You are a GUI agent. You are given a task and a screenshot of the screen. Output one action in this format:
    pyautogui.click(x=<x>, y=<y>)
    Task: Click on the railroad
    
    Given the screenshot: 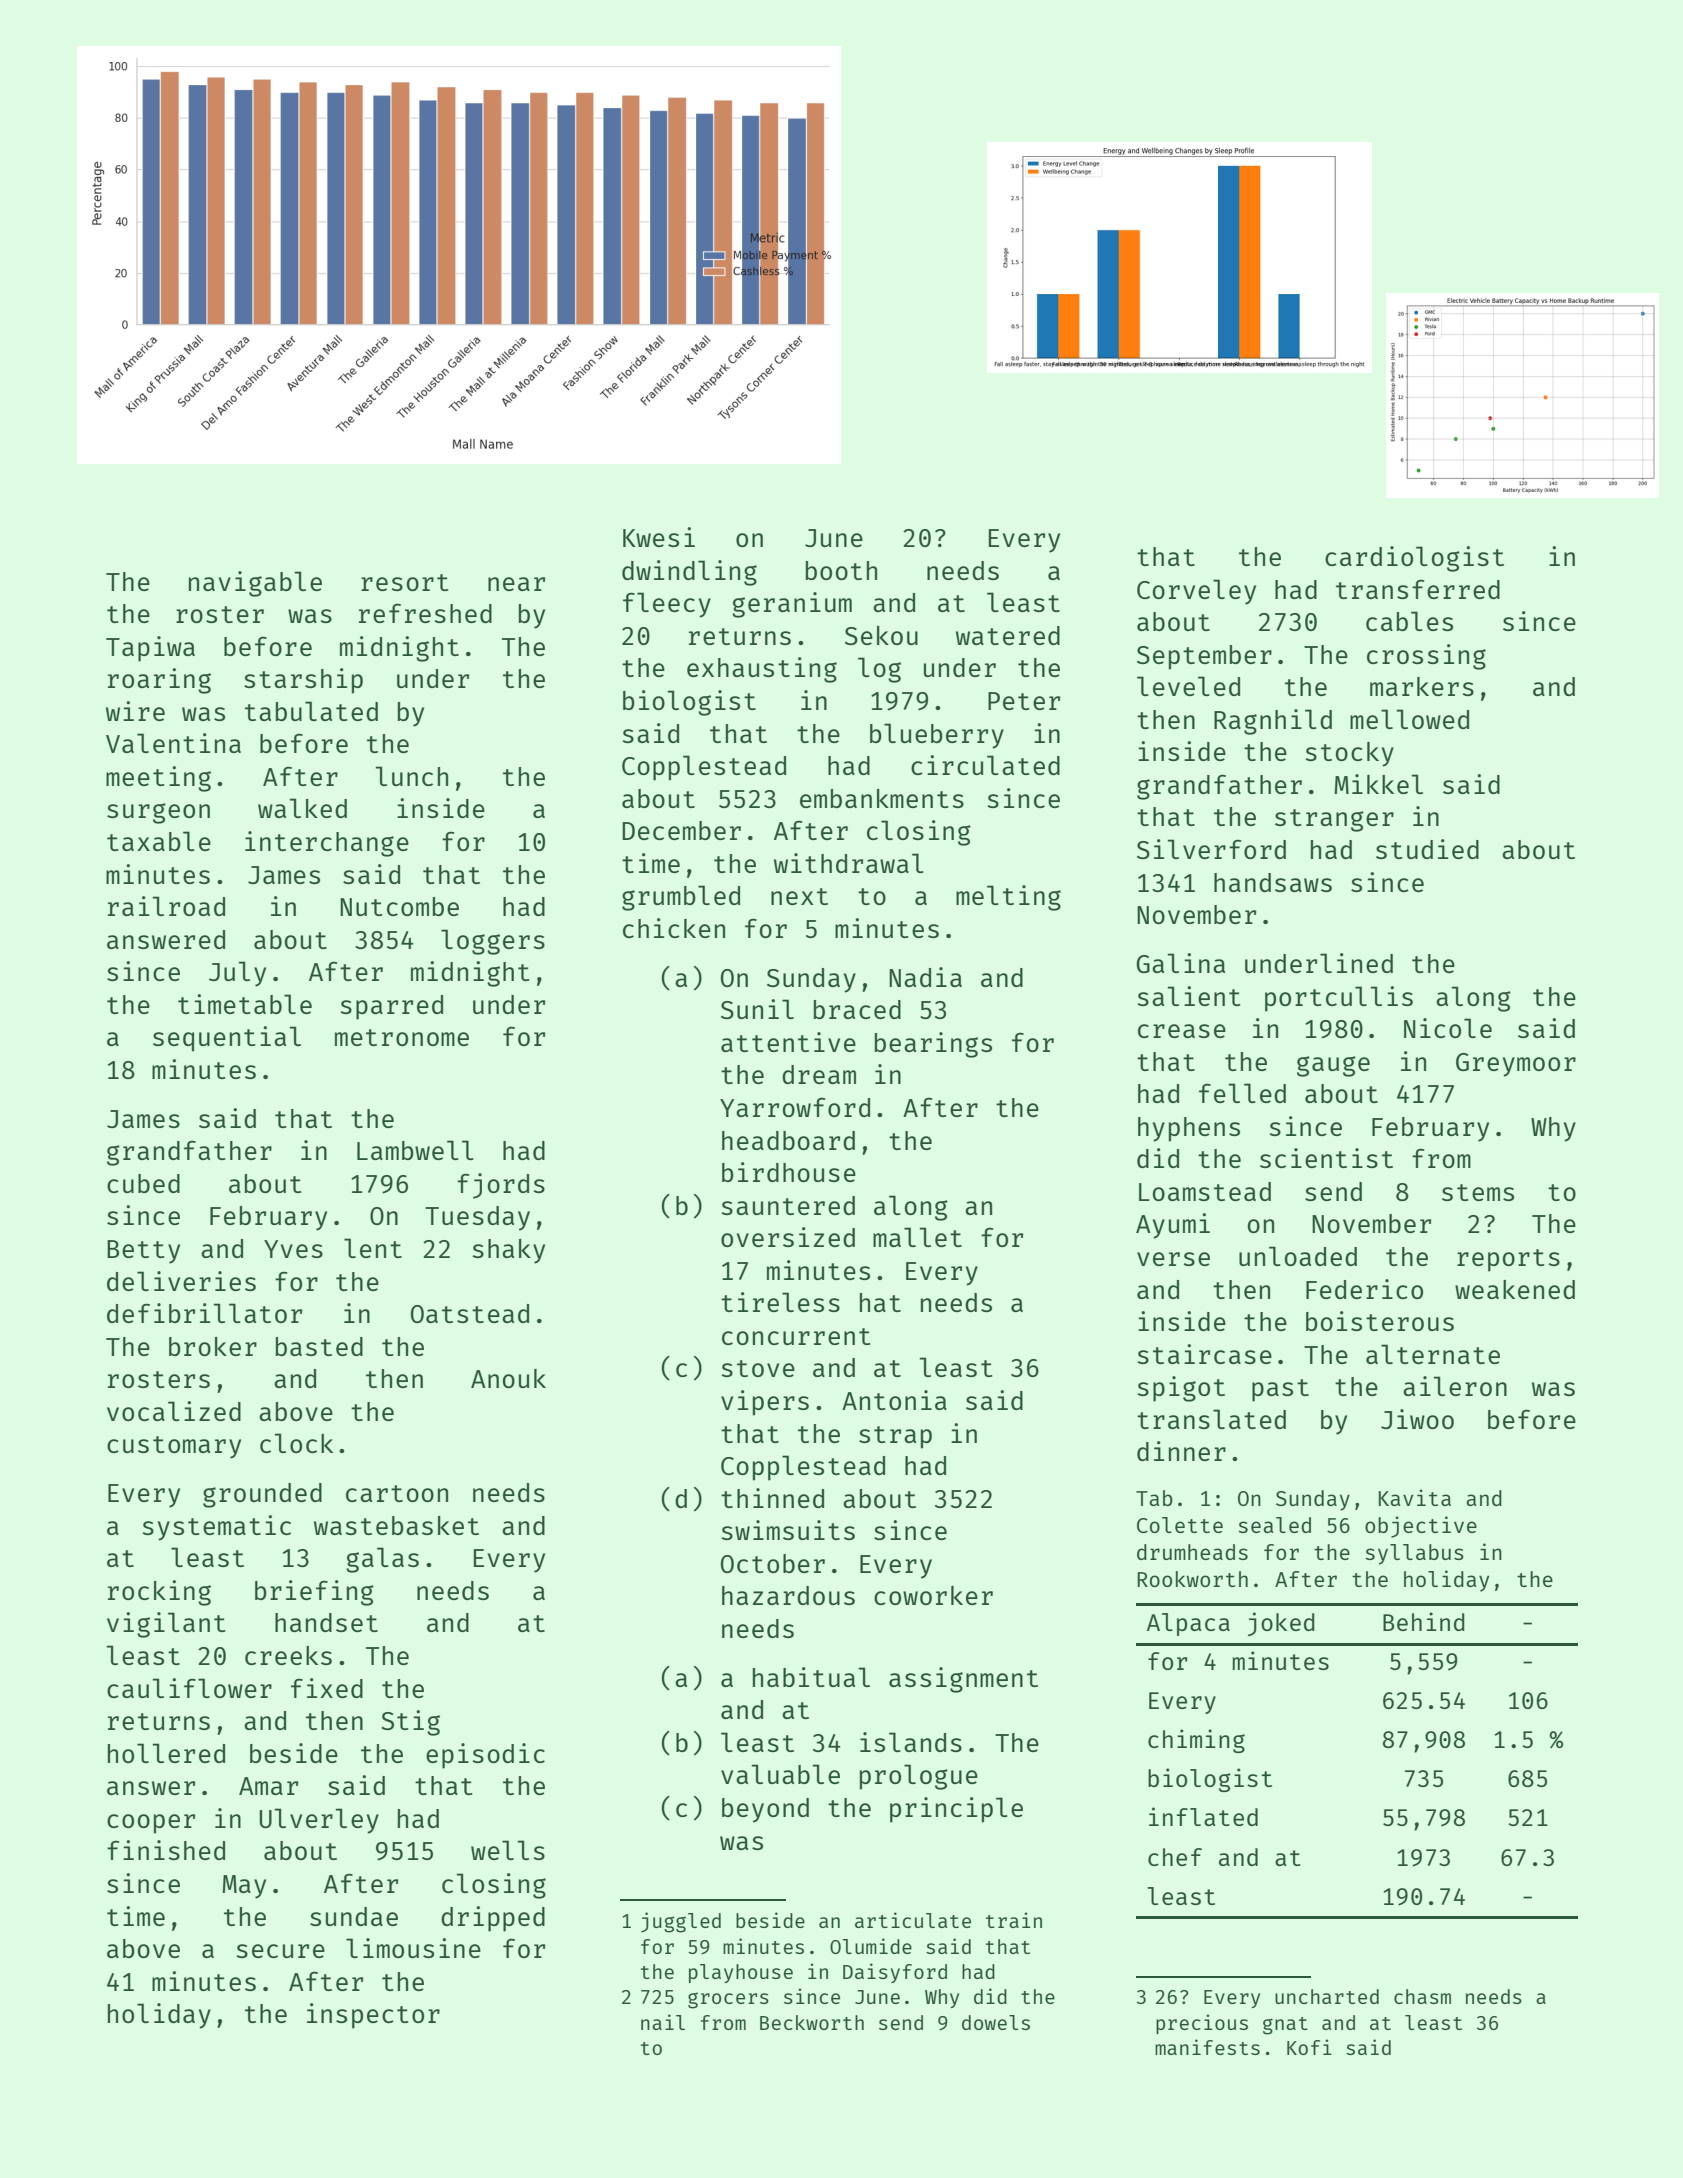 What is the action you would take?
    pyautogui.click(x=166, y=906)
